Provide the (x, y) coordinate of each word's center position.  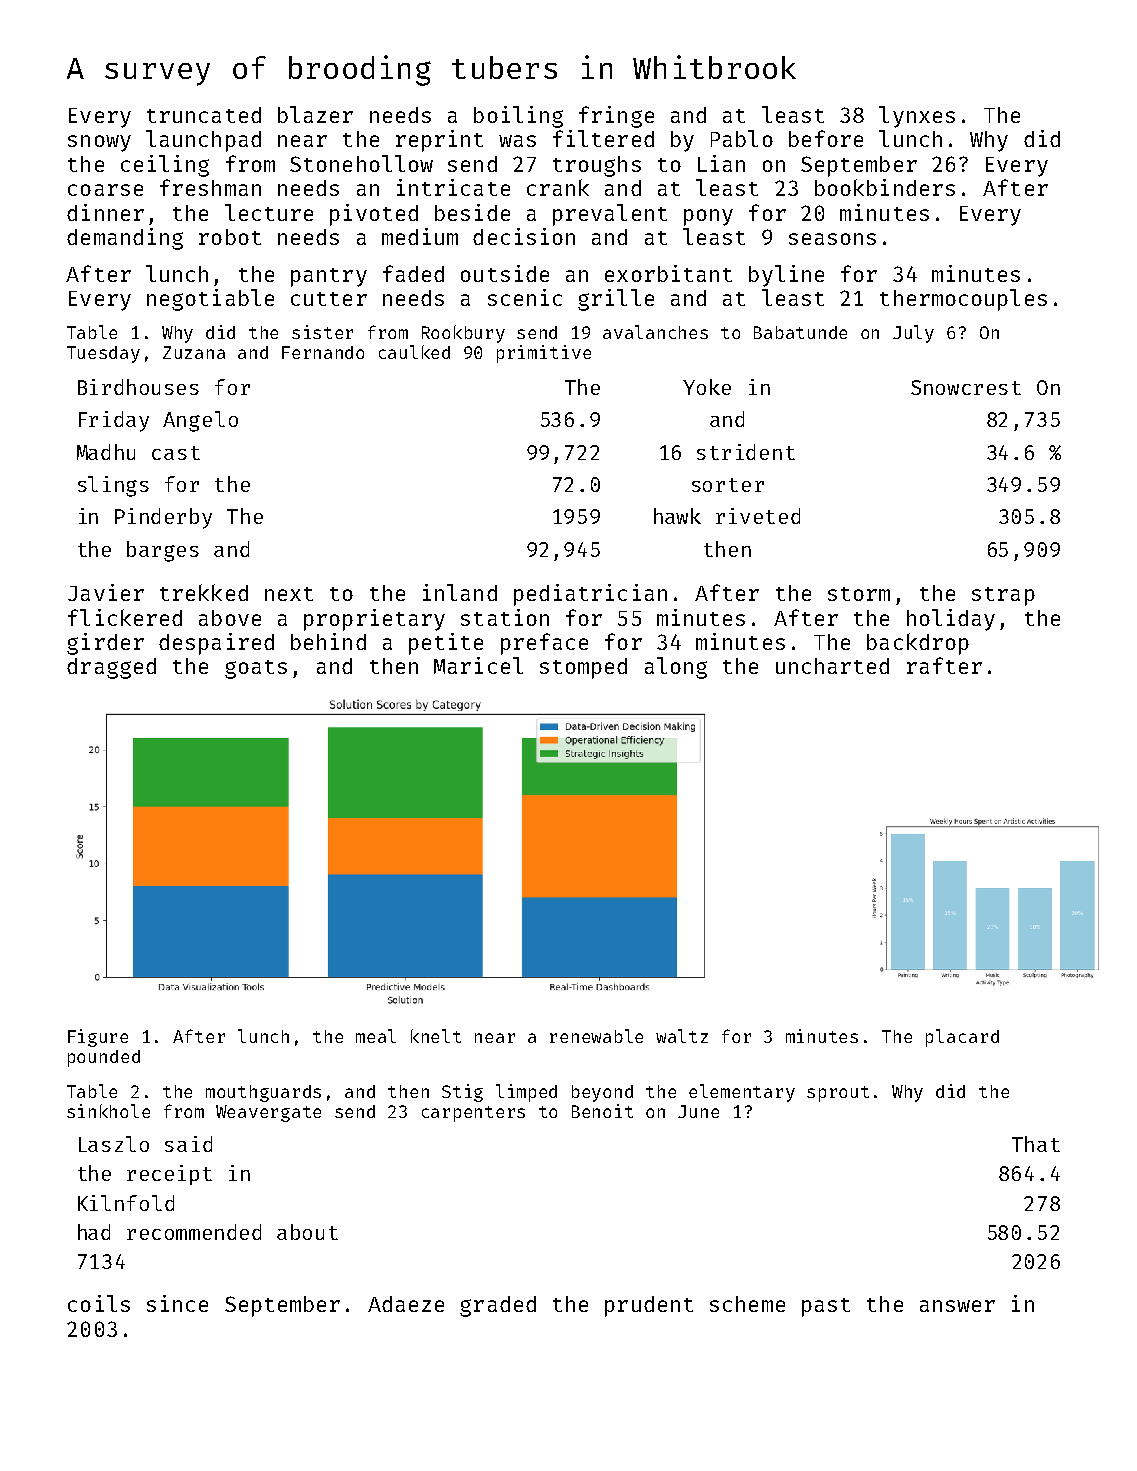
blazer (315, 114)
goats (256, 669)
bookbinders (885, 187)
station (505, 617)
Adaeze (406, 1304)
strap (1003, 596)
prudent (649, 1306)
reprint (439, 141)
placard (962, 1038)
